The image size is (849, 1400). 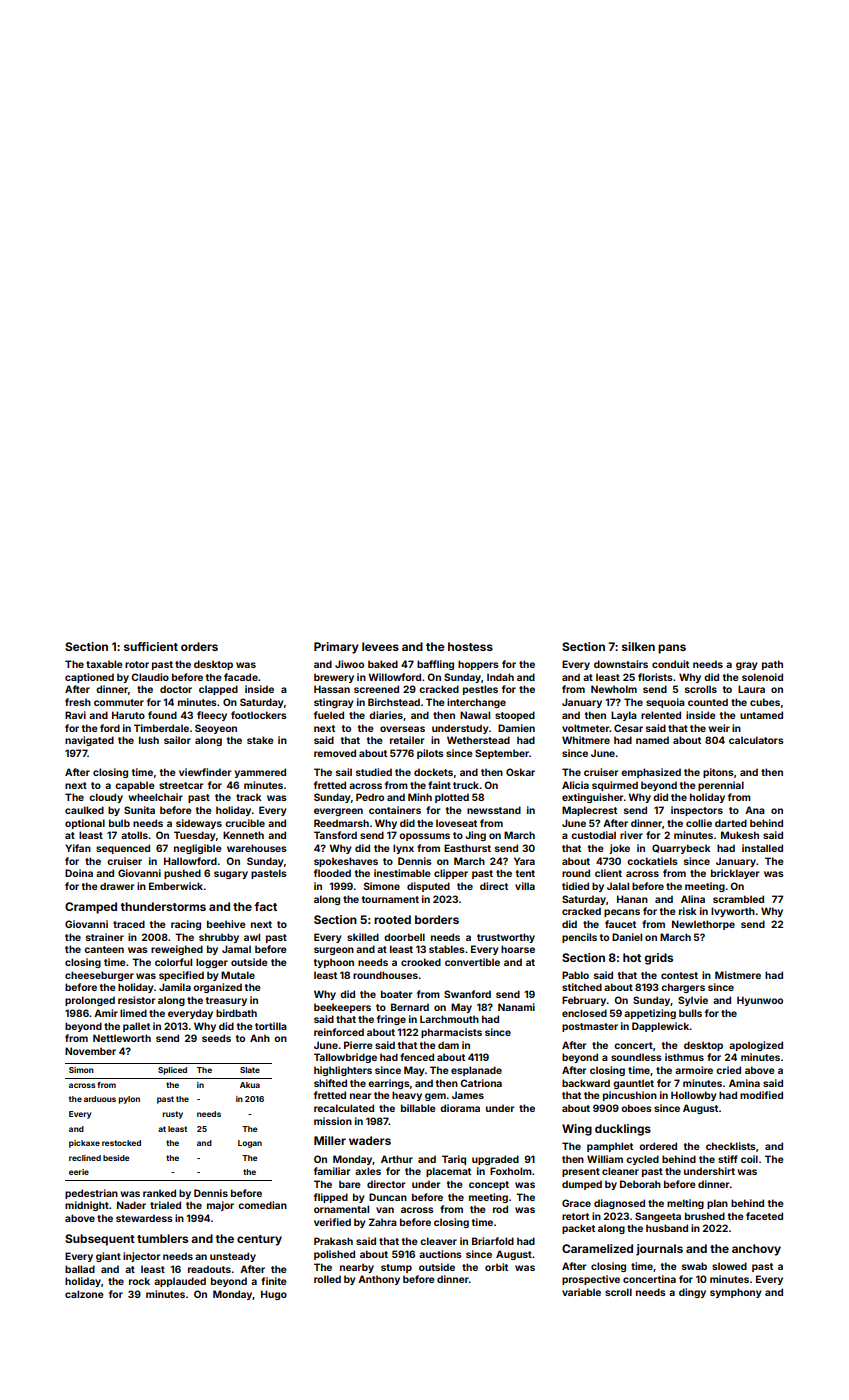 What do you see at coordinates (396, 994) in the document?
I see `boater` at bounding box center [396, 994].
